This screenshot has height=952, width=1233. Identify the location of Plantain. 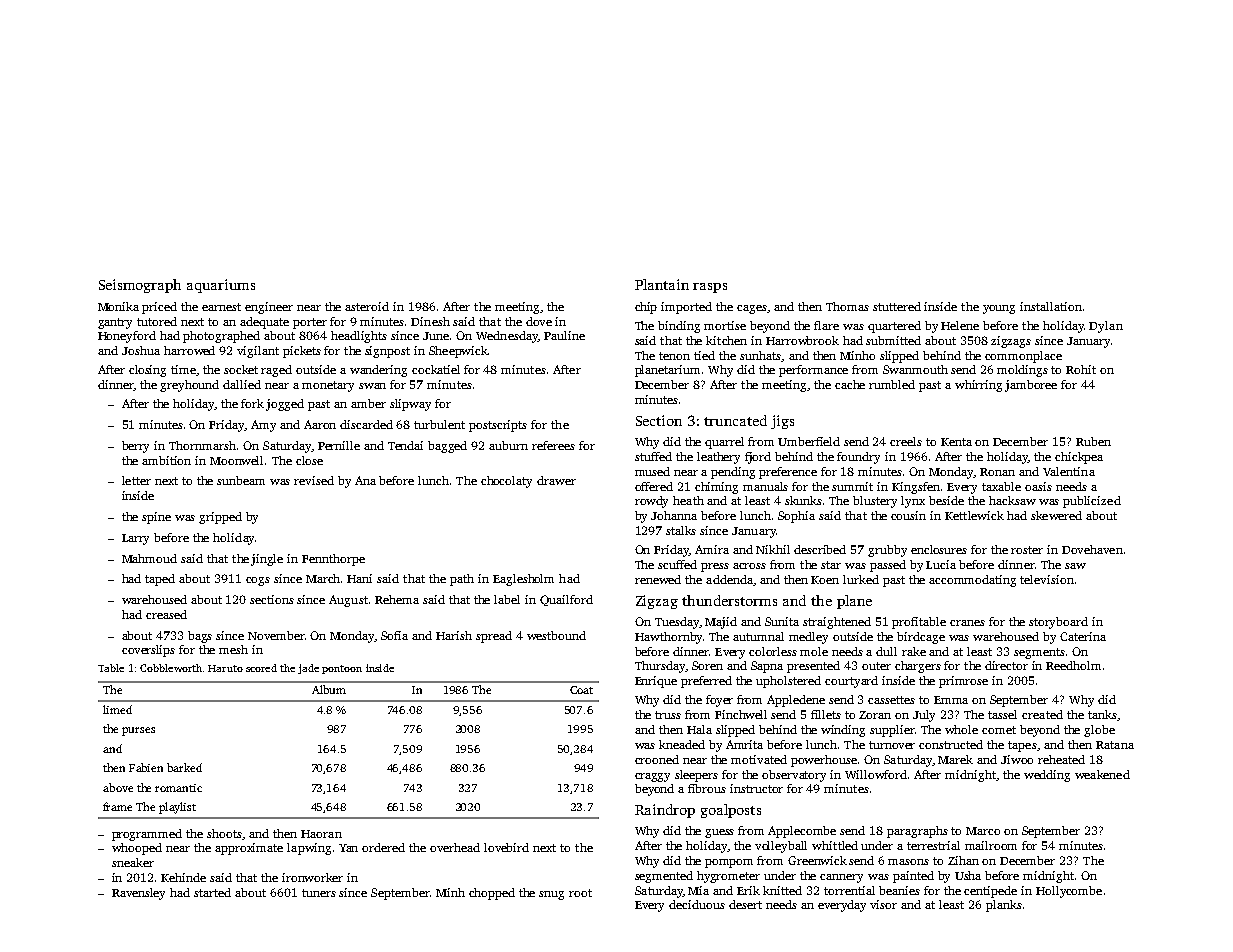
(662, 284).
